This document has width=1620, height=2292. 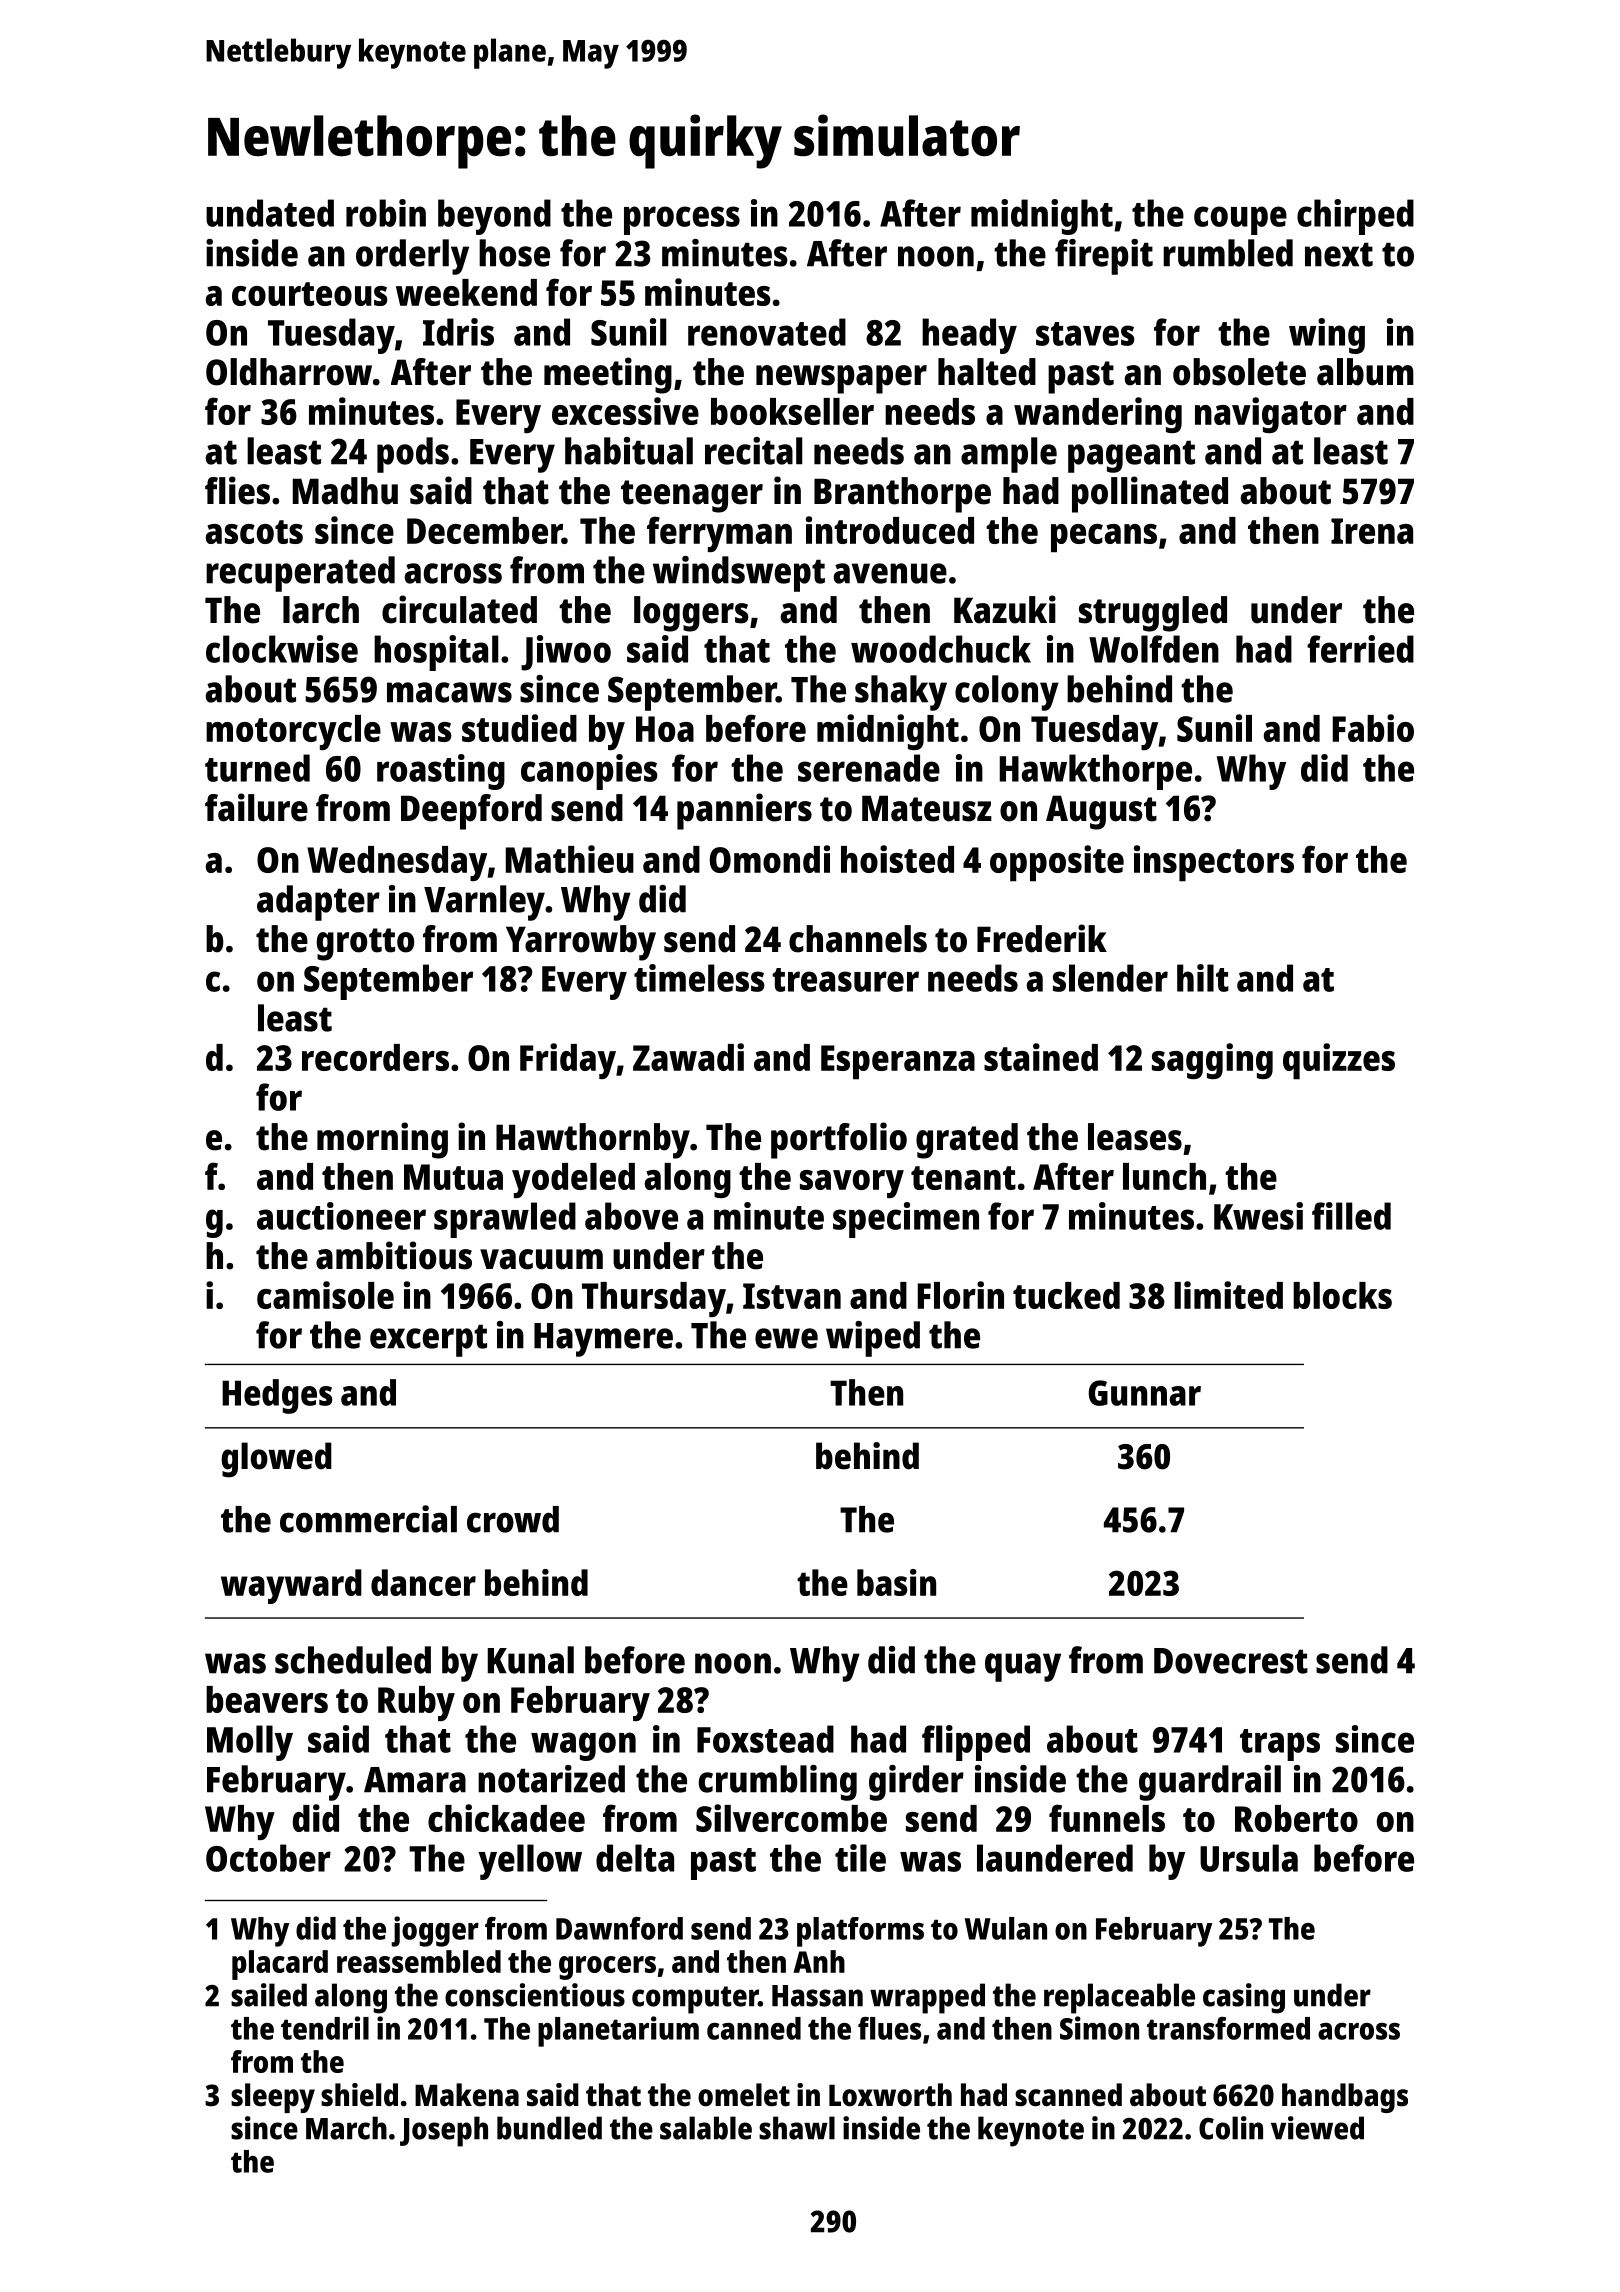 I want to click on ferried, so click(x=1360, y=649).
